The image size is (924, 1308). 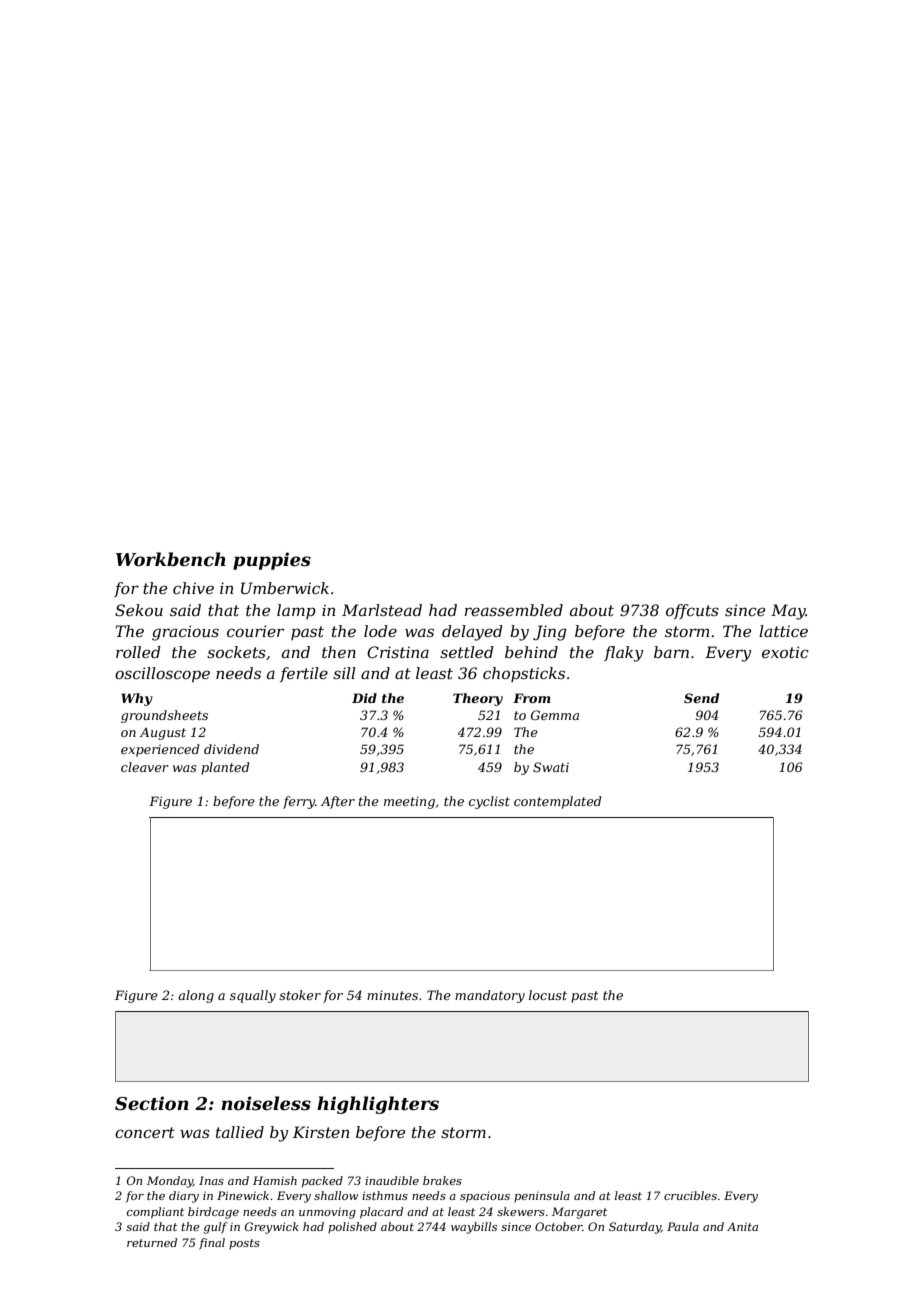 What do you see at coordinates (225, 768) in the screenshot?
I see `planted` at bounding box center [225, 768].
